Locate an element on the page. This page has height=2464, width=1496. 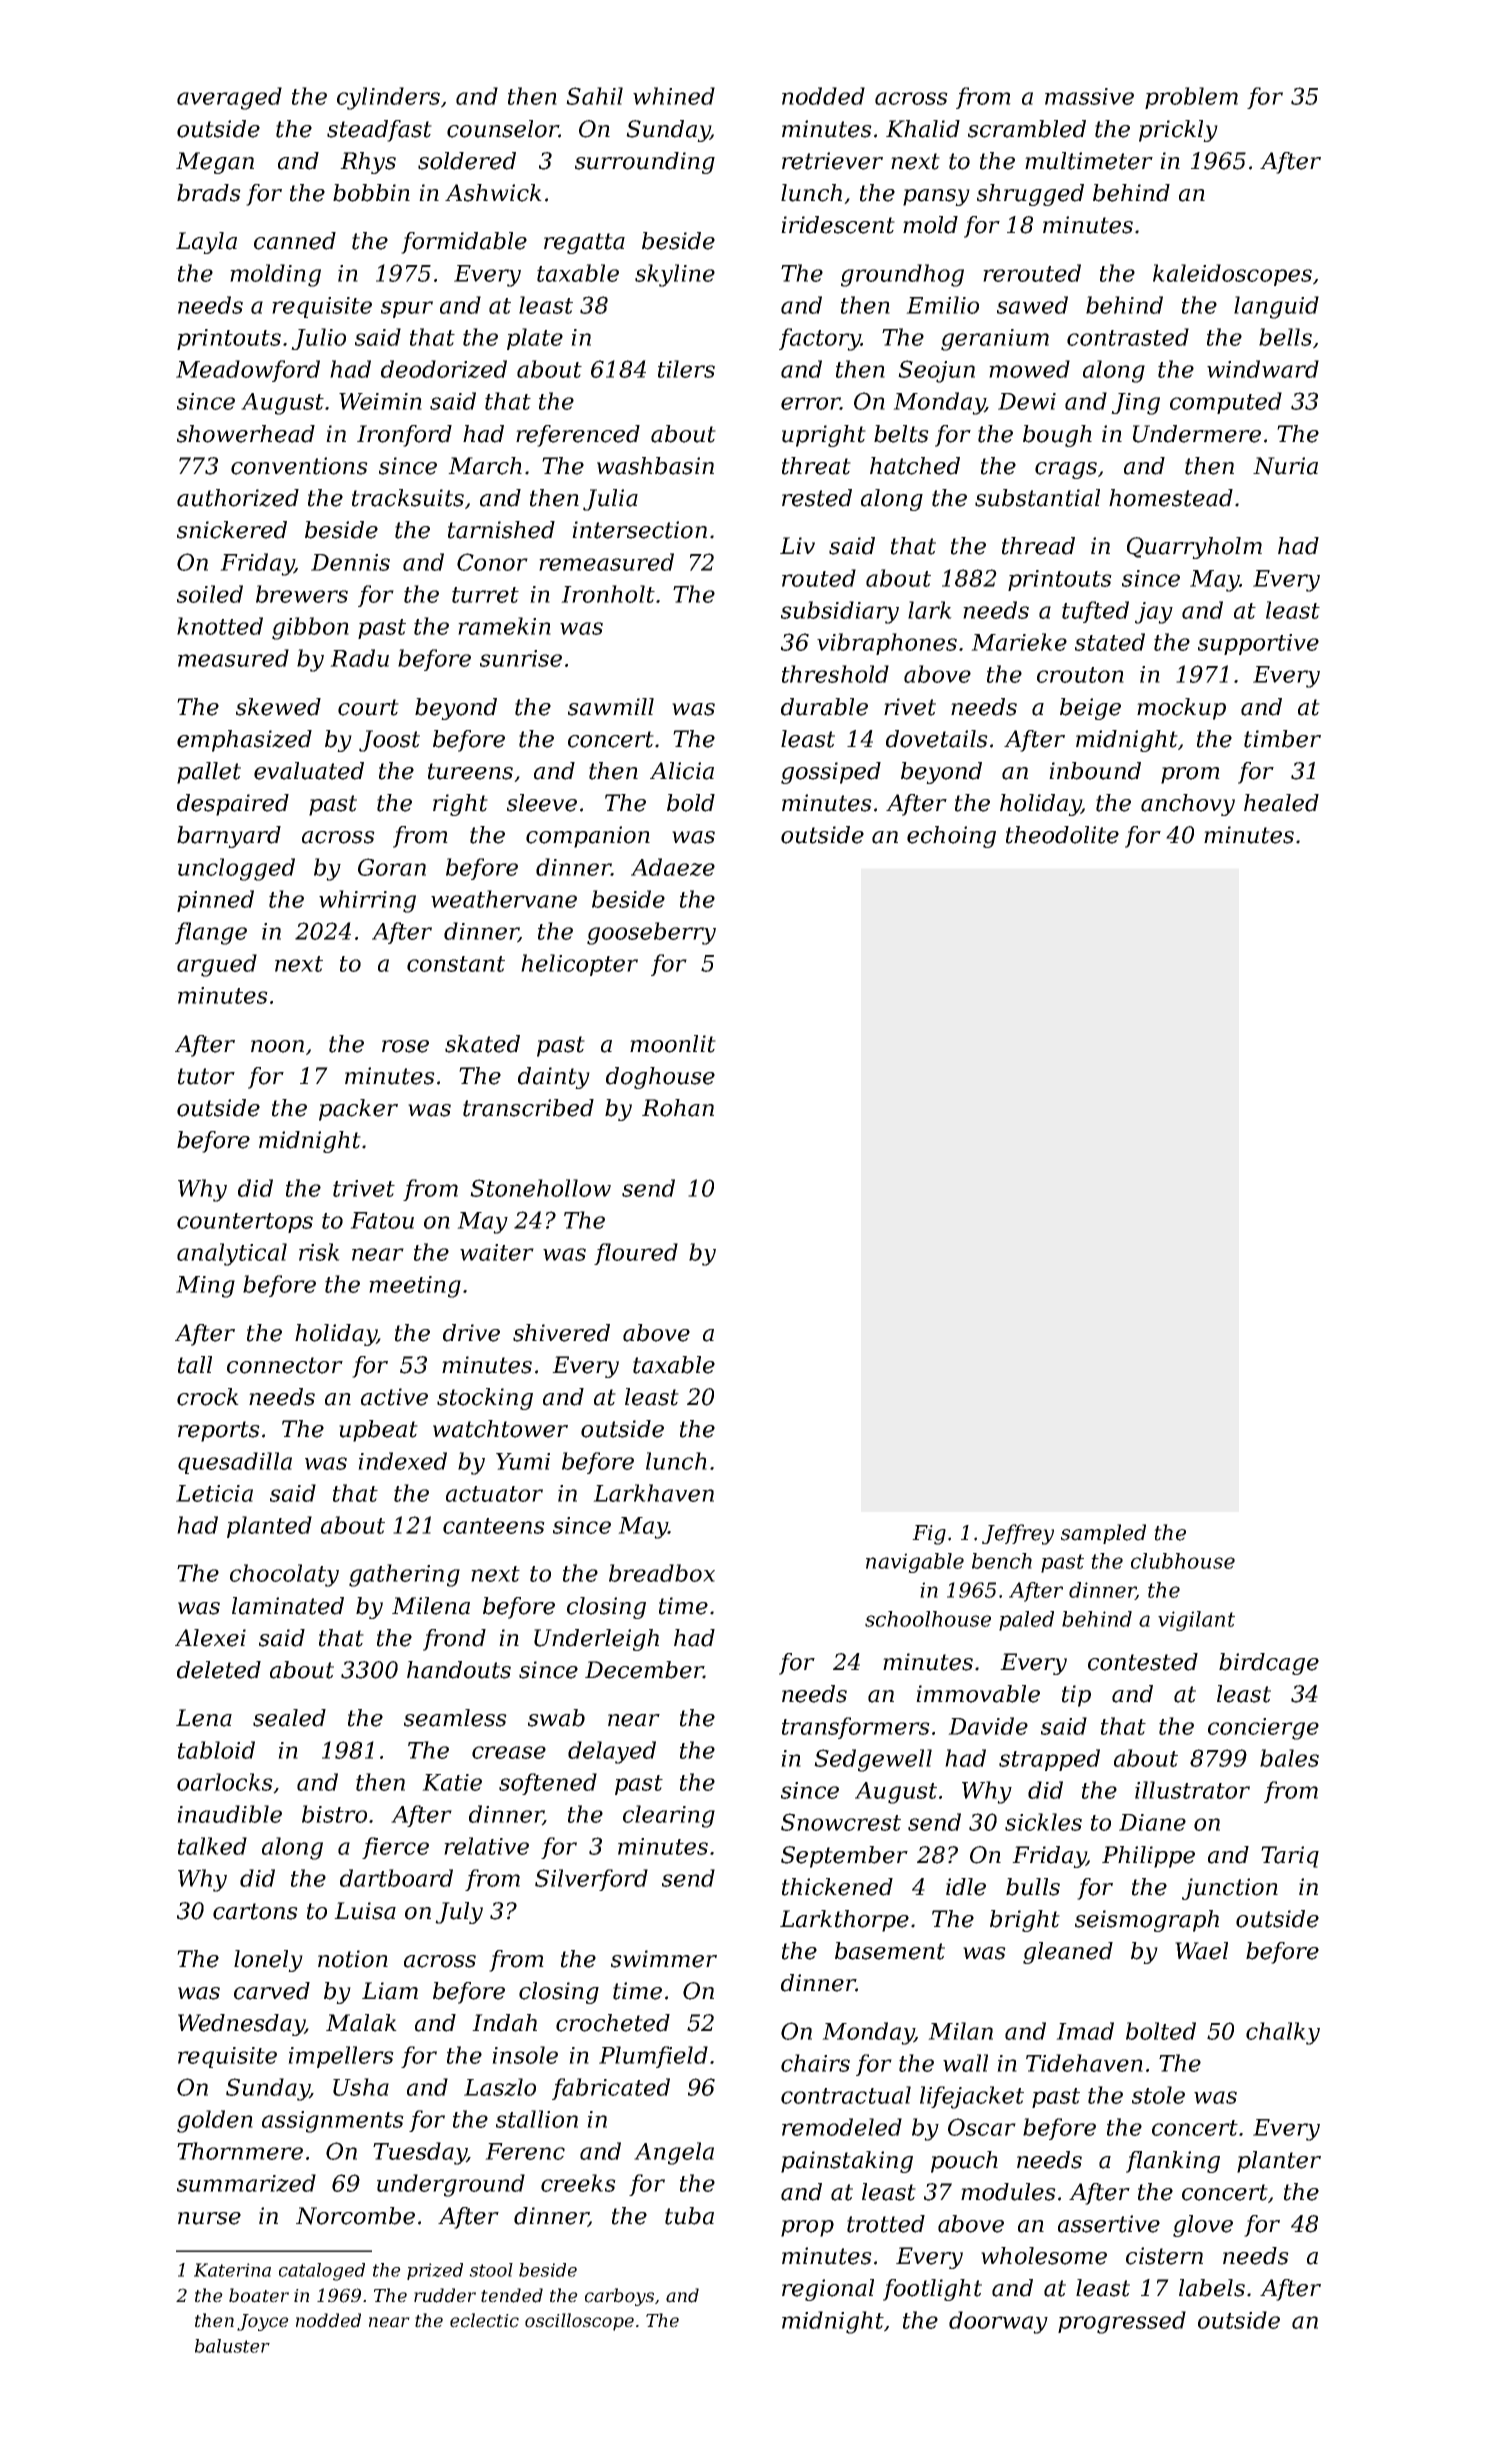
floured is located at coordinates (636, 1254).
